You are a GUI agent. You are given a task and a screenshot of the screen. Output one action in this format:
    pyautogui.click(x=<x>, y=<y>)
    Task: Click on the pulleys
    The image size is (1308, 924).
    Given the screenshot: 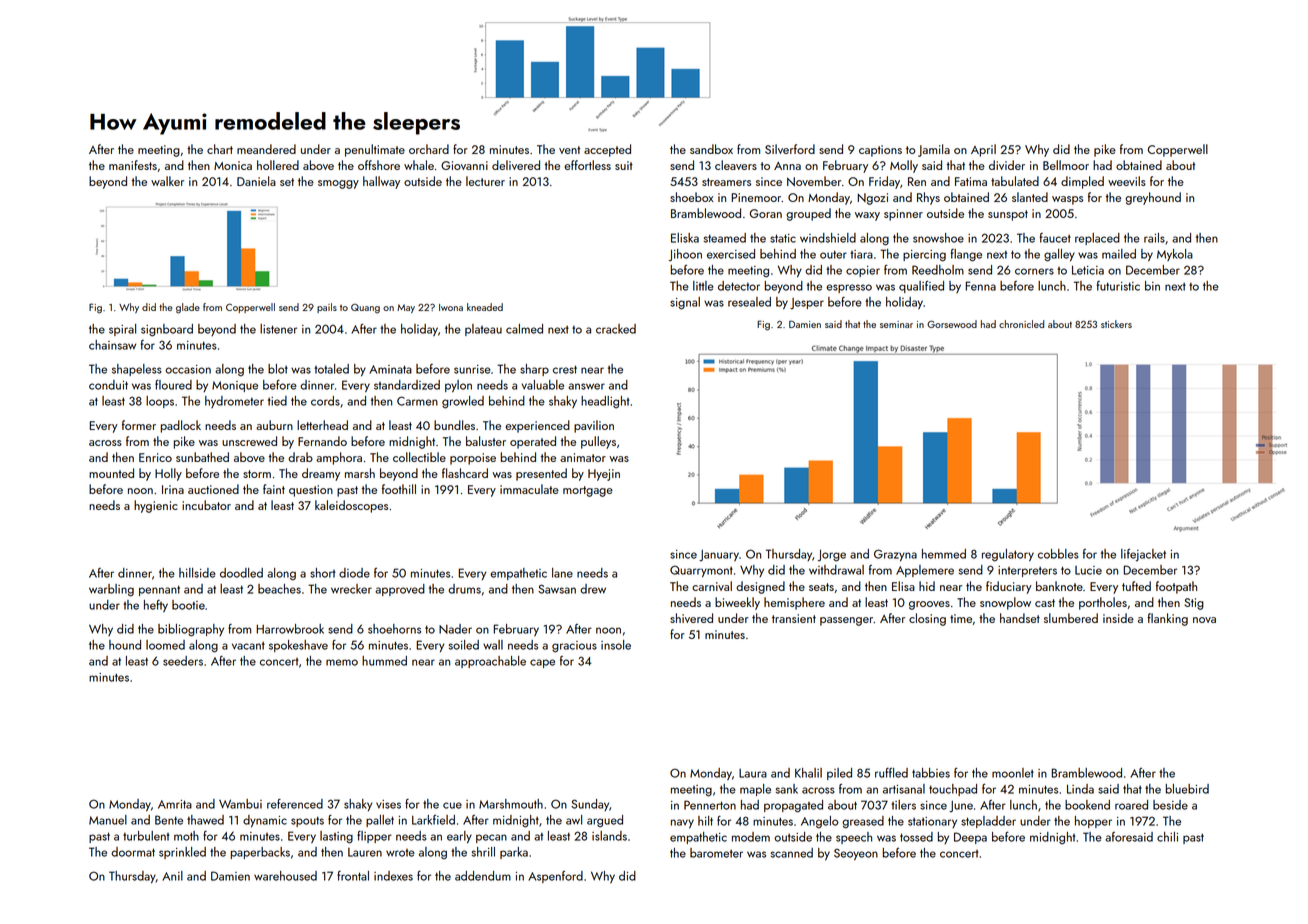 What is the action you would take?
    pyautogui.click(x=598, y=442)
